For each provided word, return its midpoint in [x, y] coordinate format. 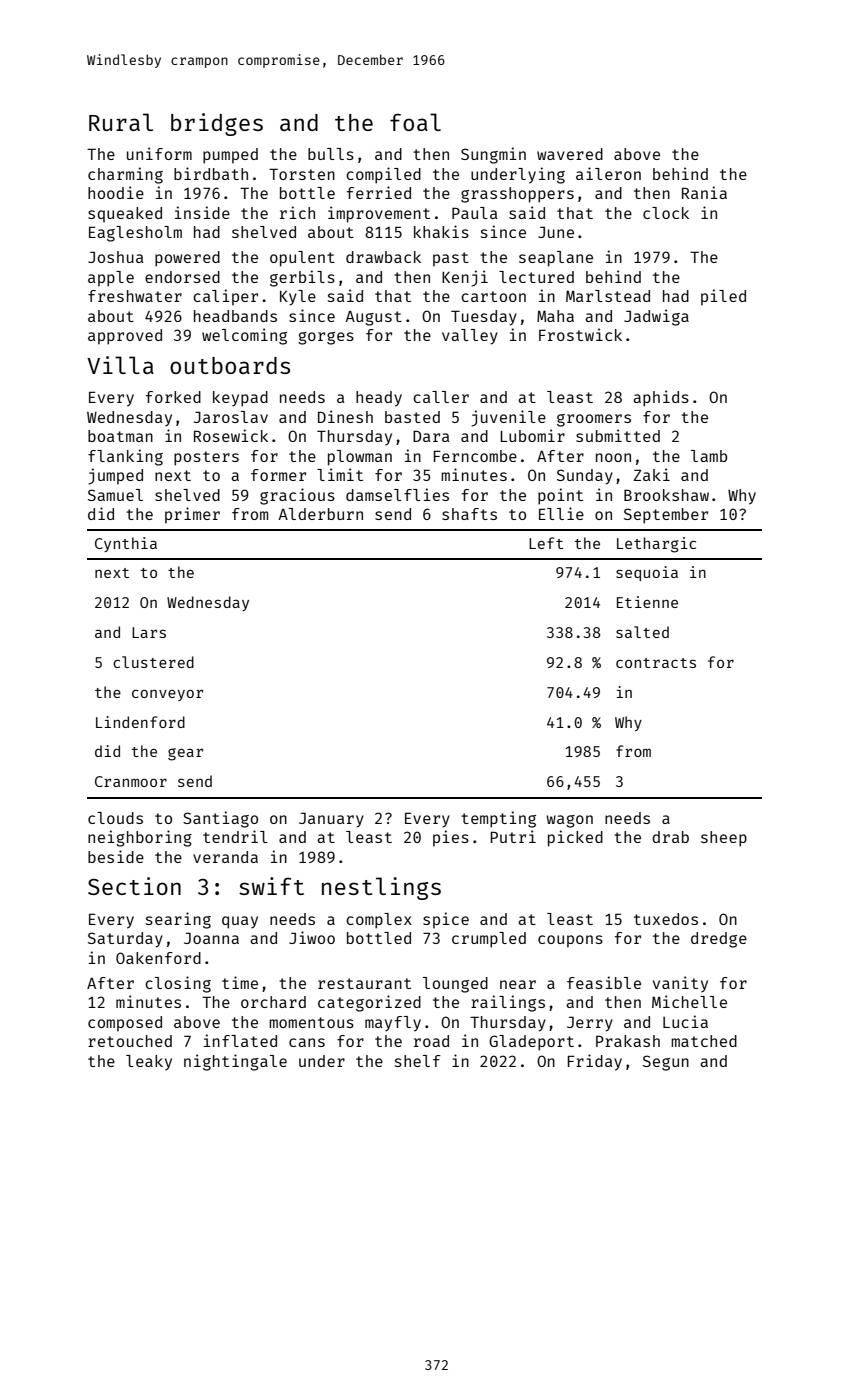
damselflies [397, 494]
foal [415, 122]
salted [642, 632]
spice [446, 920]
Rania [704, 192]
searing [178, 920]
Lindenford [140, 722]
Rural [121, 122]
